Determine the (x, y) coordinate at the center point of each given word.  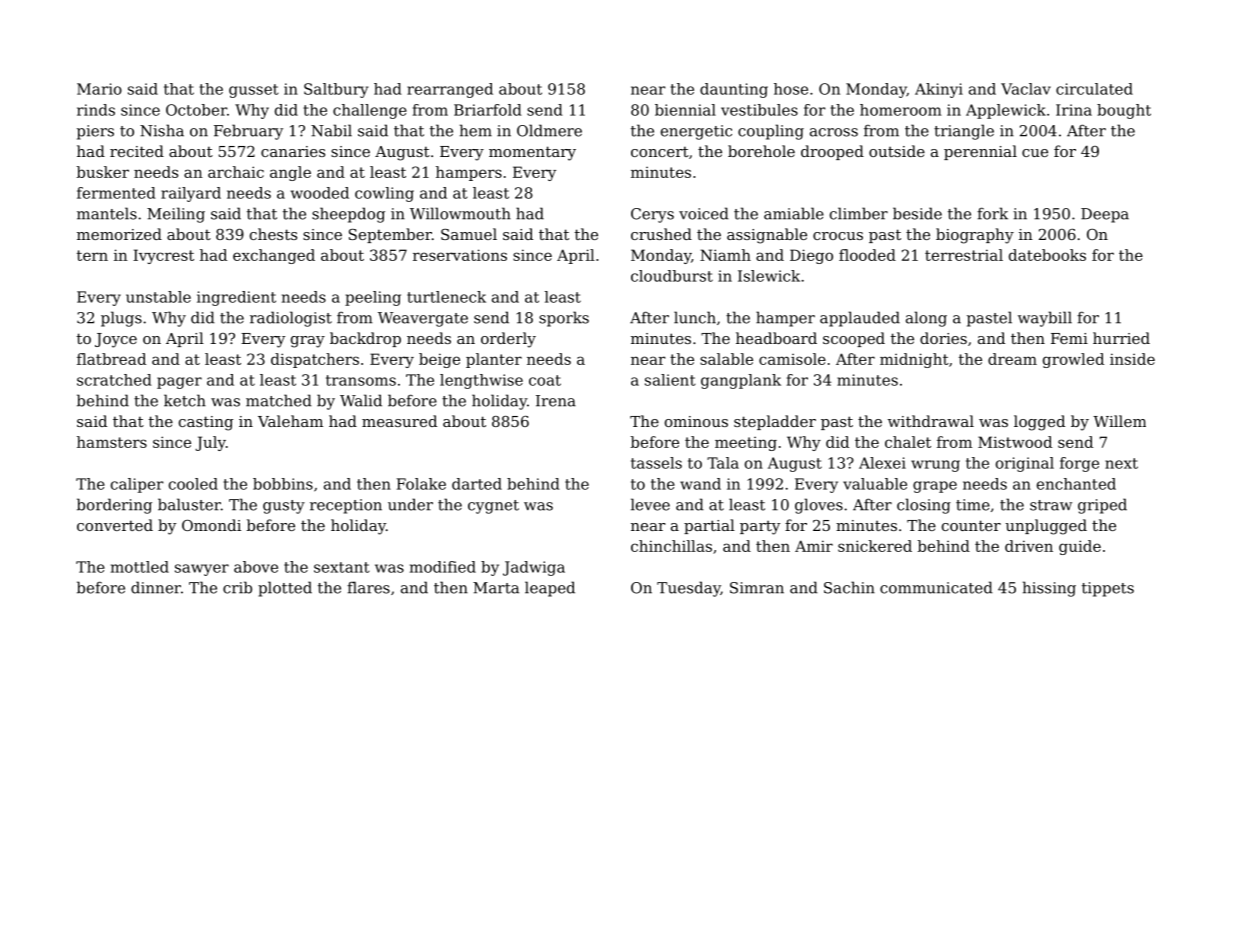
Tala (723, 463)
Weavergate (423, 319)
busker (103, 172)
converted (115, 525)
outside (897, 151)
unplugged (1046, 527)
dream (1012, 359)
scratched (114, 380)
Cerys (652, 215)
